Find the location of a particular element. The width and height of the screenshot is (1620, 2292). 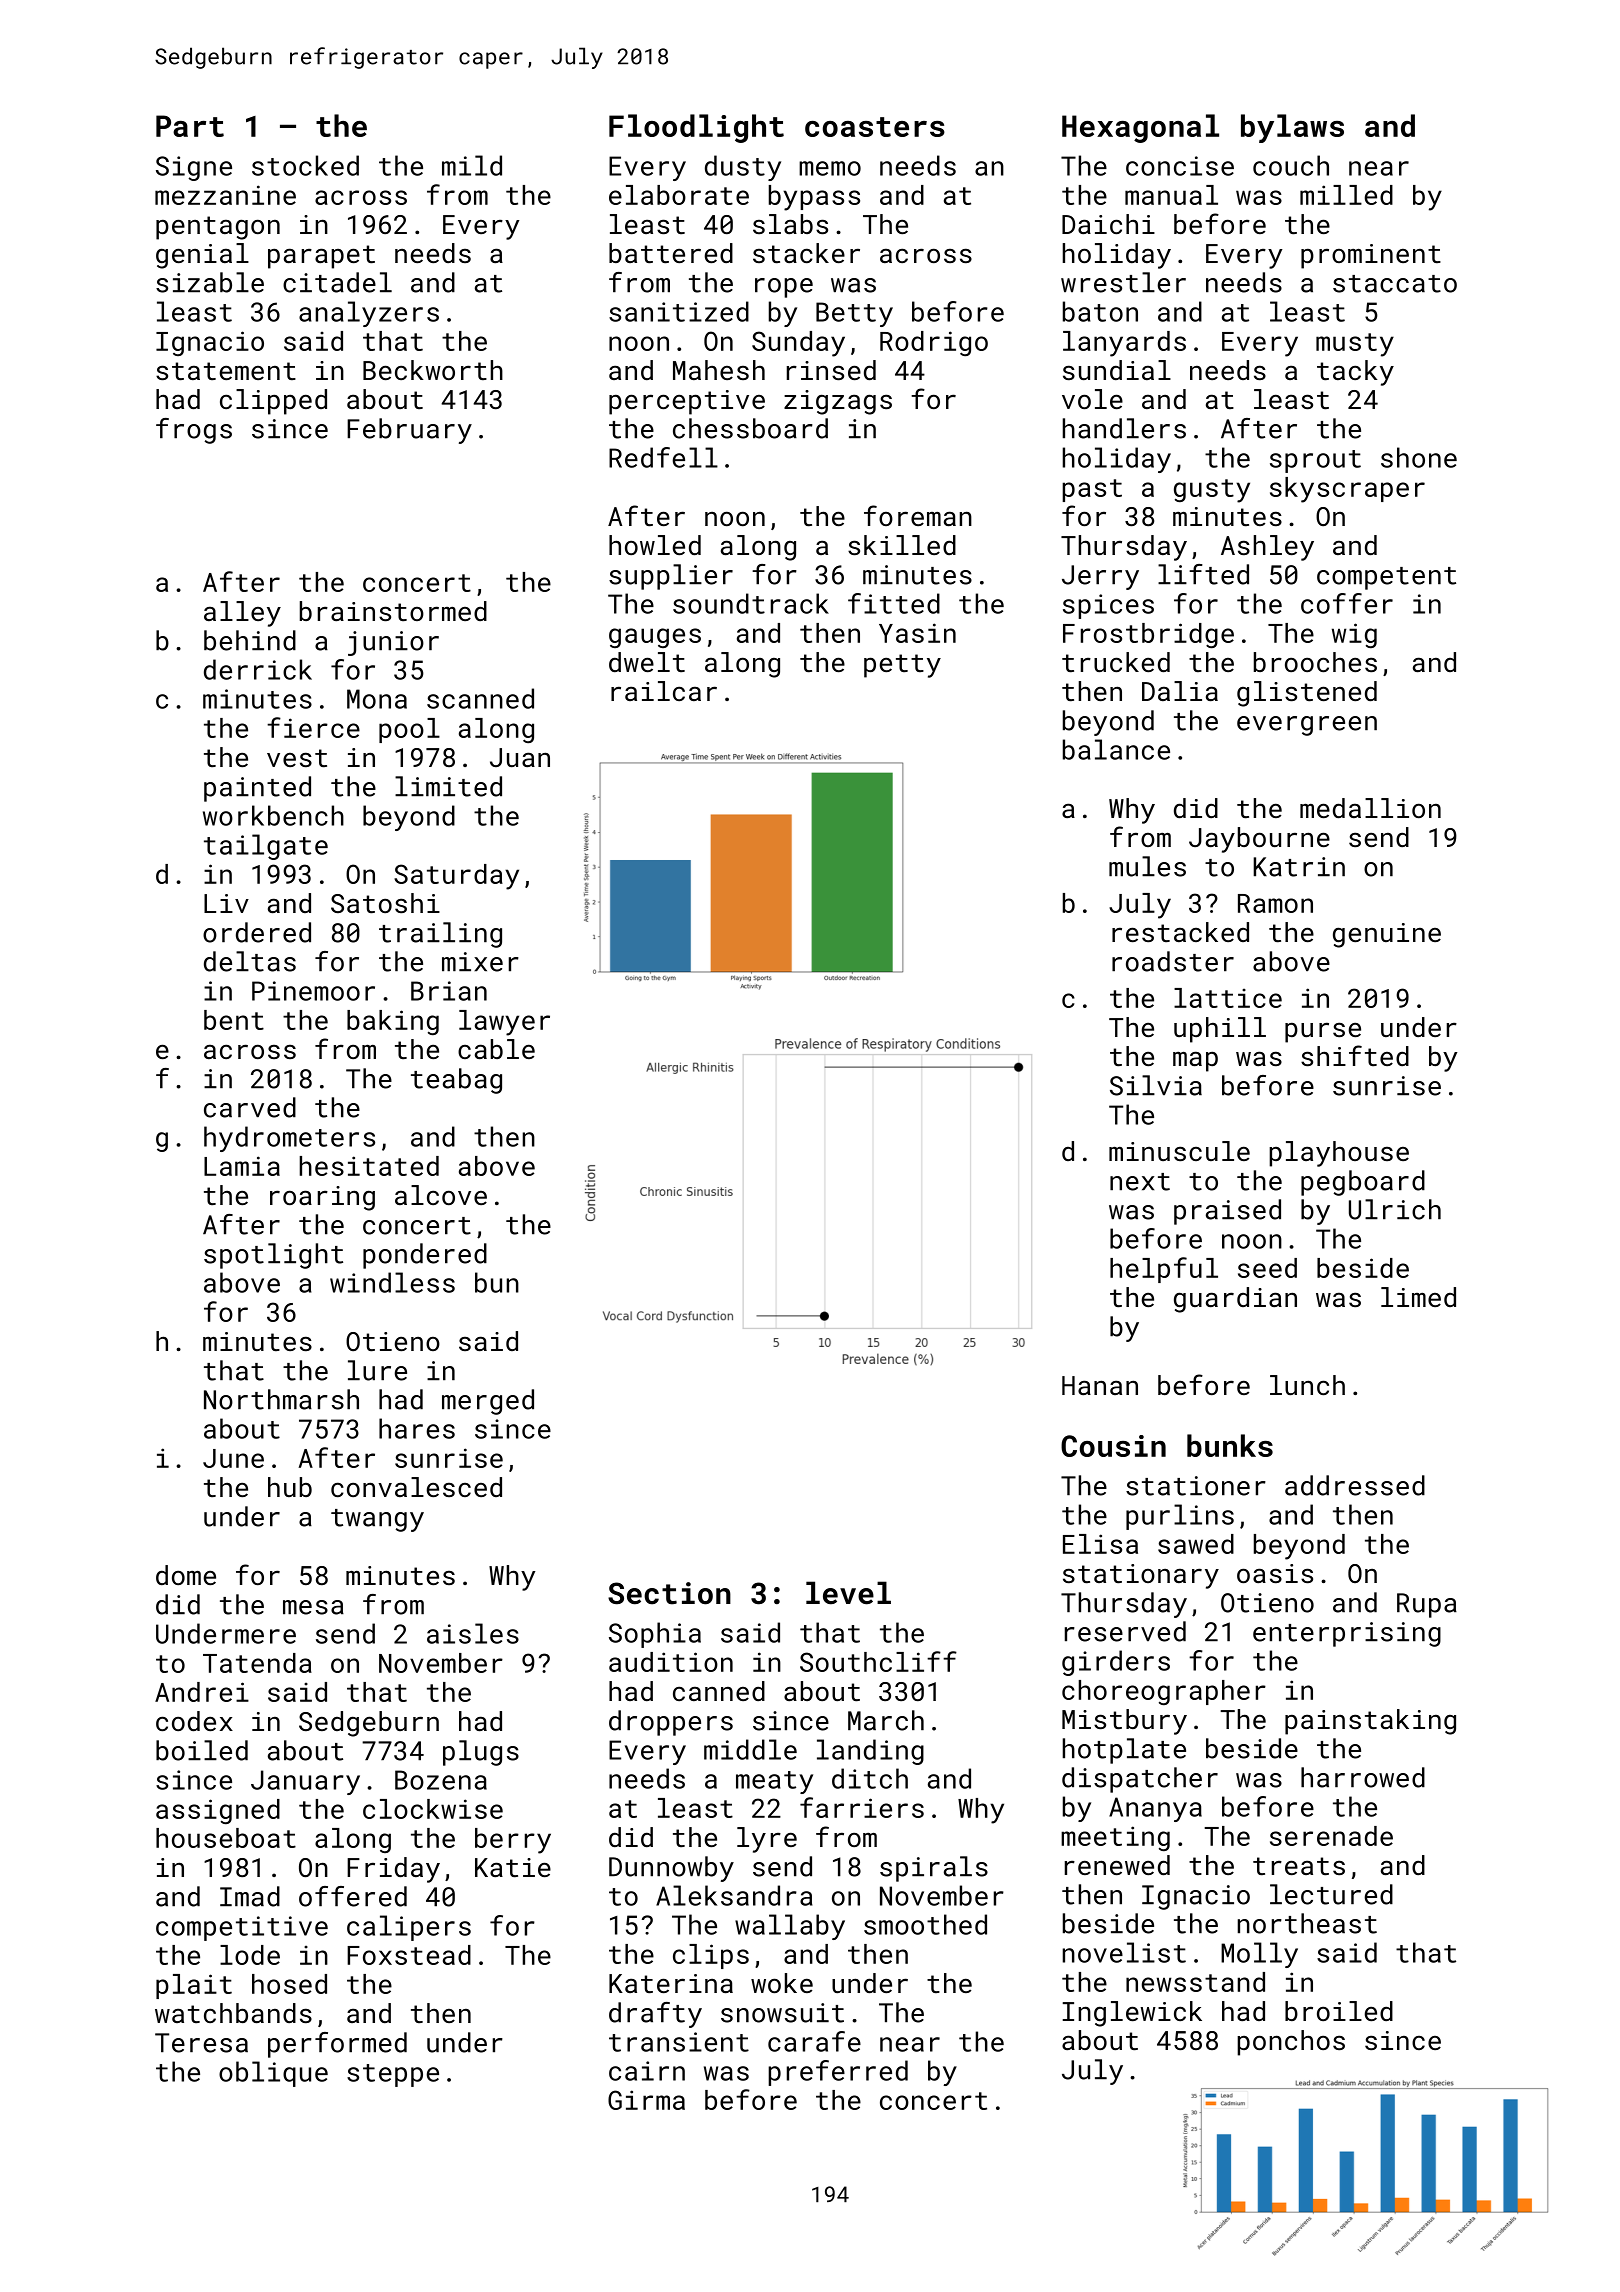

lawyer is located at coordinates (504, 1023).
